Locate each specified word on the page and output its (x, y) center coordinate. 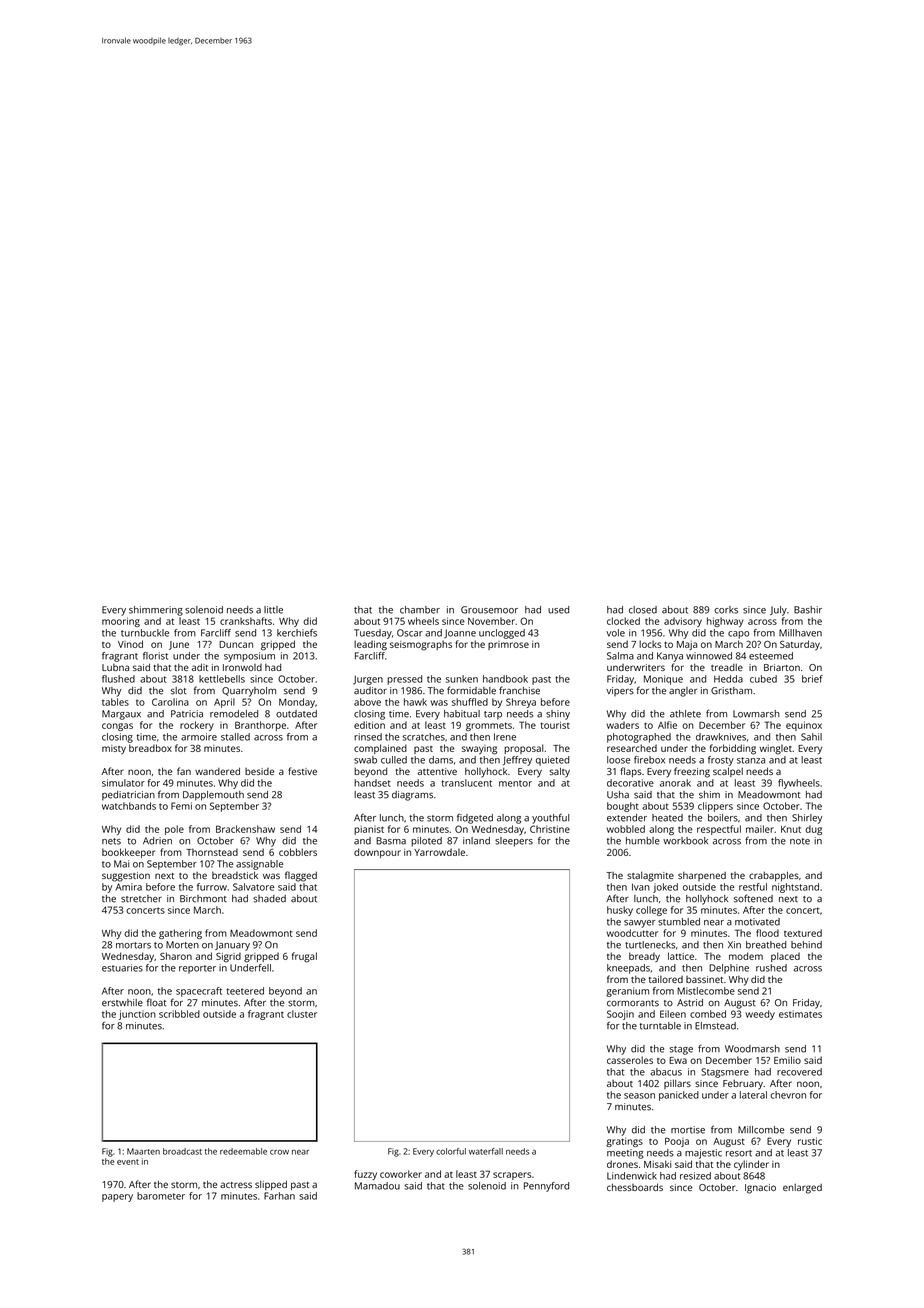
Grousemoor (489, 610)
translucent (466, 783)
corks (726, 610)
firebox (649, 760)
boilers (723, 818)
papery (117, 1198)
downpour (377, 853)
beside (259, 771)
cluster (302, 1014)
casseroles (630, 1060)
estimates (800, 1014)
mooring (121, 622)
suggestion (126, 877)
